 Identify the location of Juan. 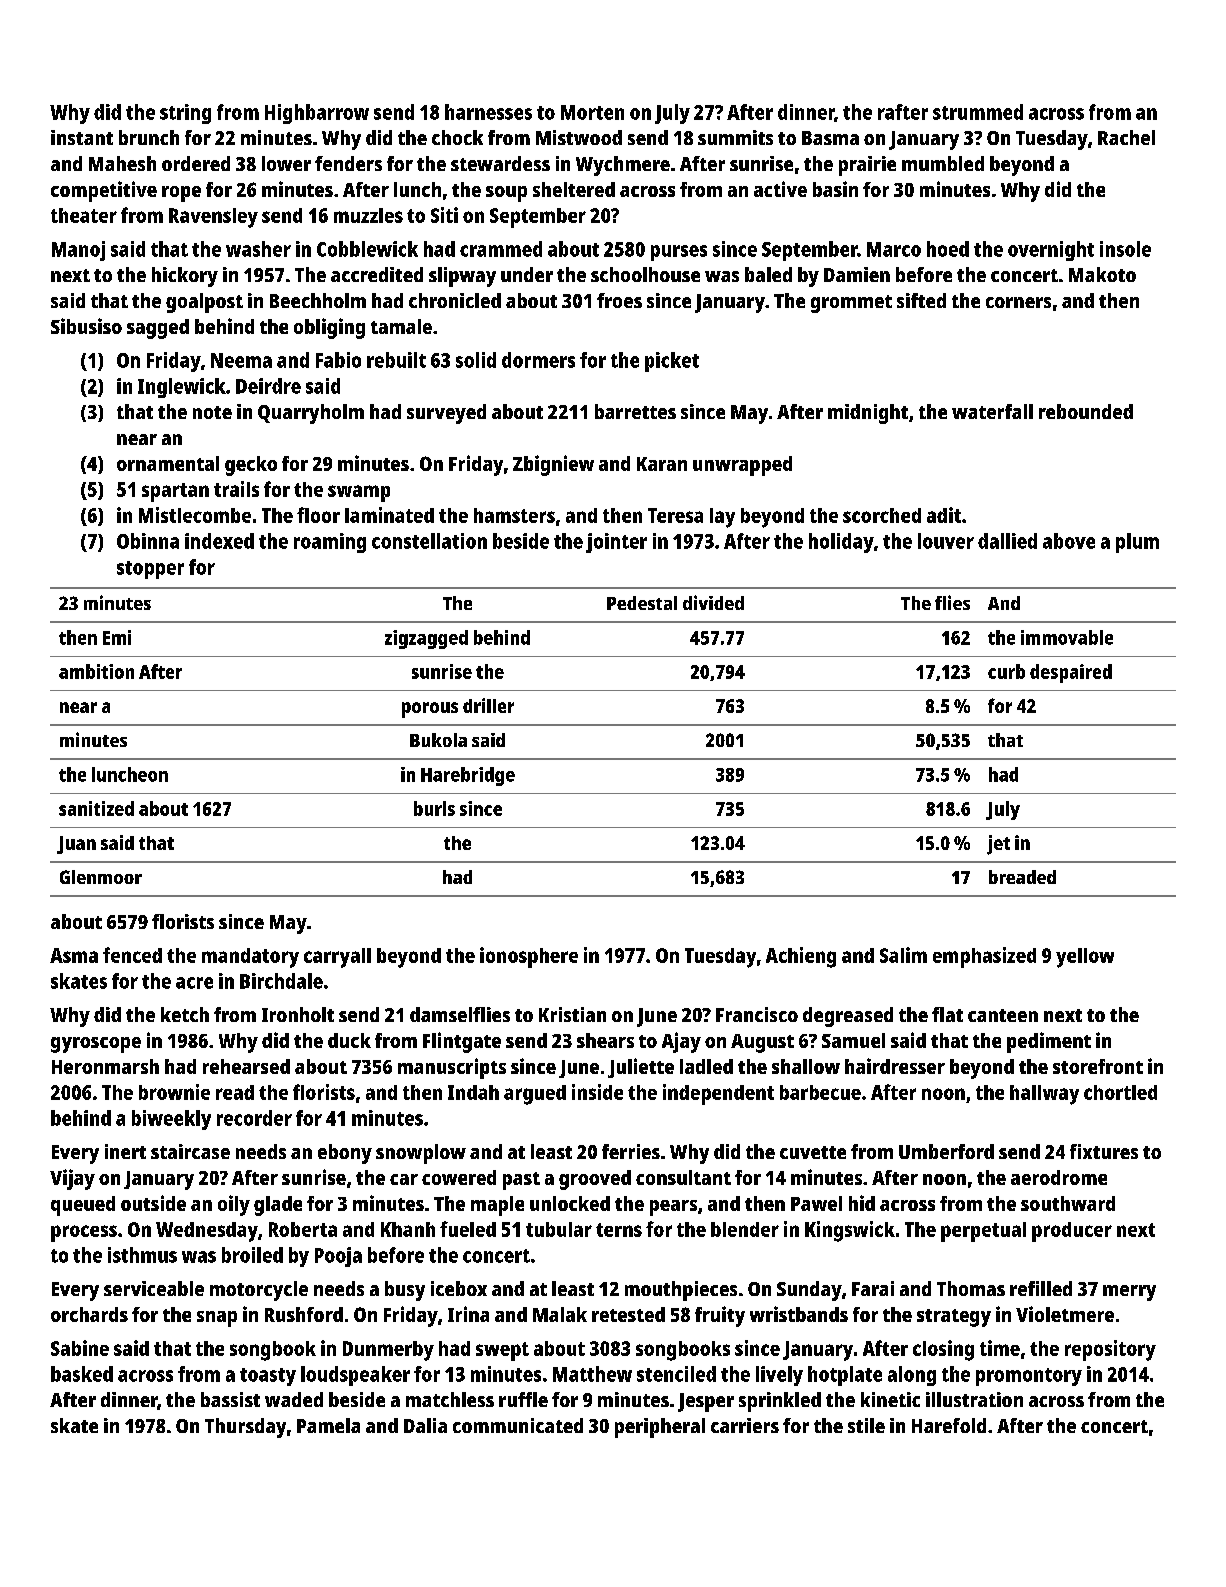
(76, 845).
